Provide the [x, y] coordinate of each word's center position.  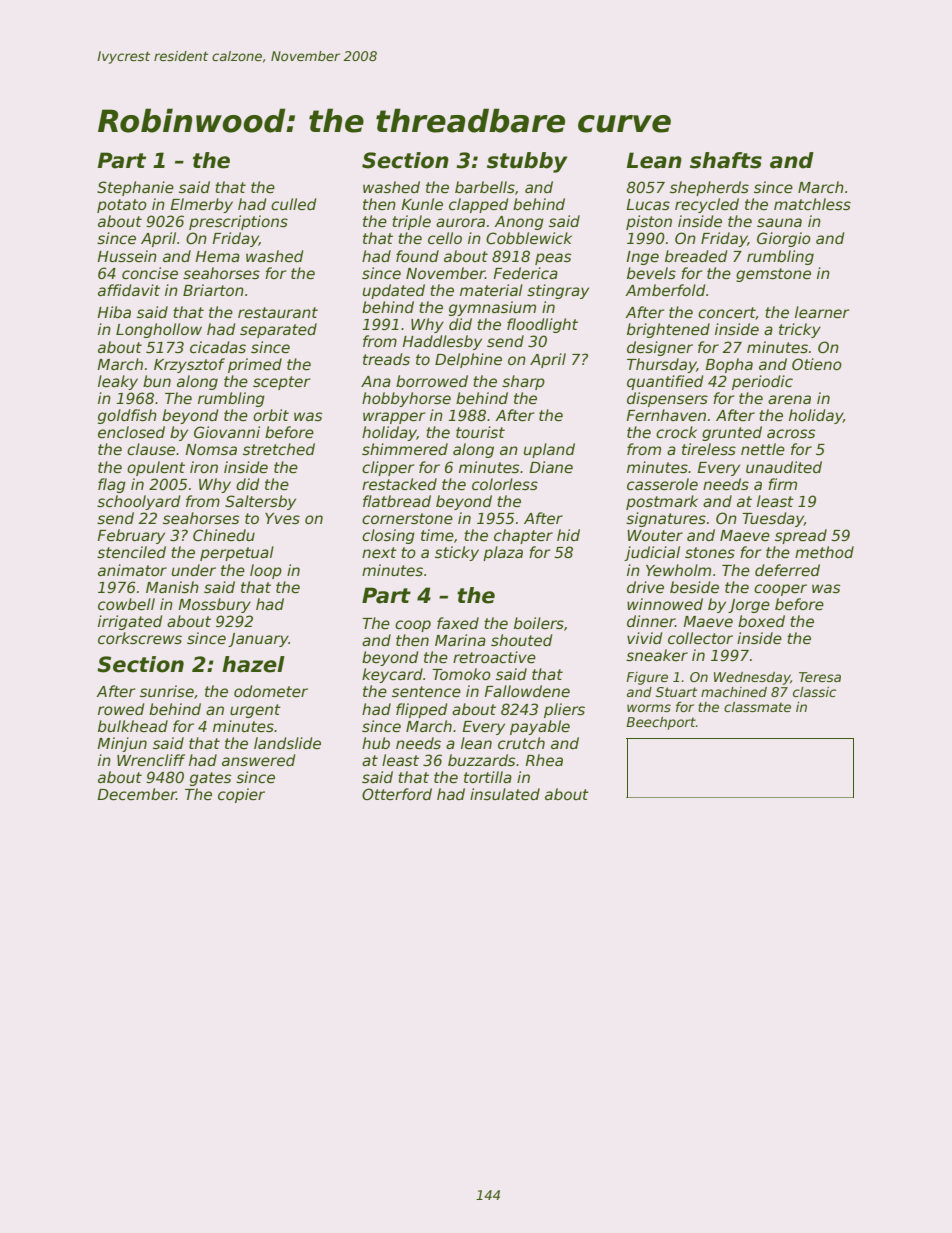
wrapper [394, 418]
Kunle [422, 204]
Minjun [122, 744]
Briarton [213, 290]
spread [801, 536]
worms [649, 708]
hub [376, 743]
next [379, 552]
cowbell [126, 604]
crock [676, 432]
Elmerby [201, 205]
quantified [665, 382]
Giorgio [784, 239]
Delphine [468, 360]
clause [151, 449]
